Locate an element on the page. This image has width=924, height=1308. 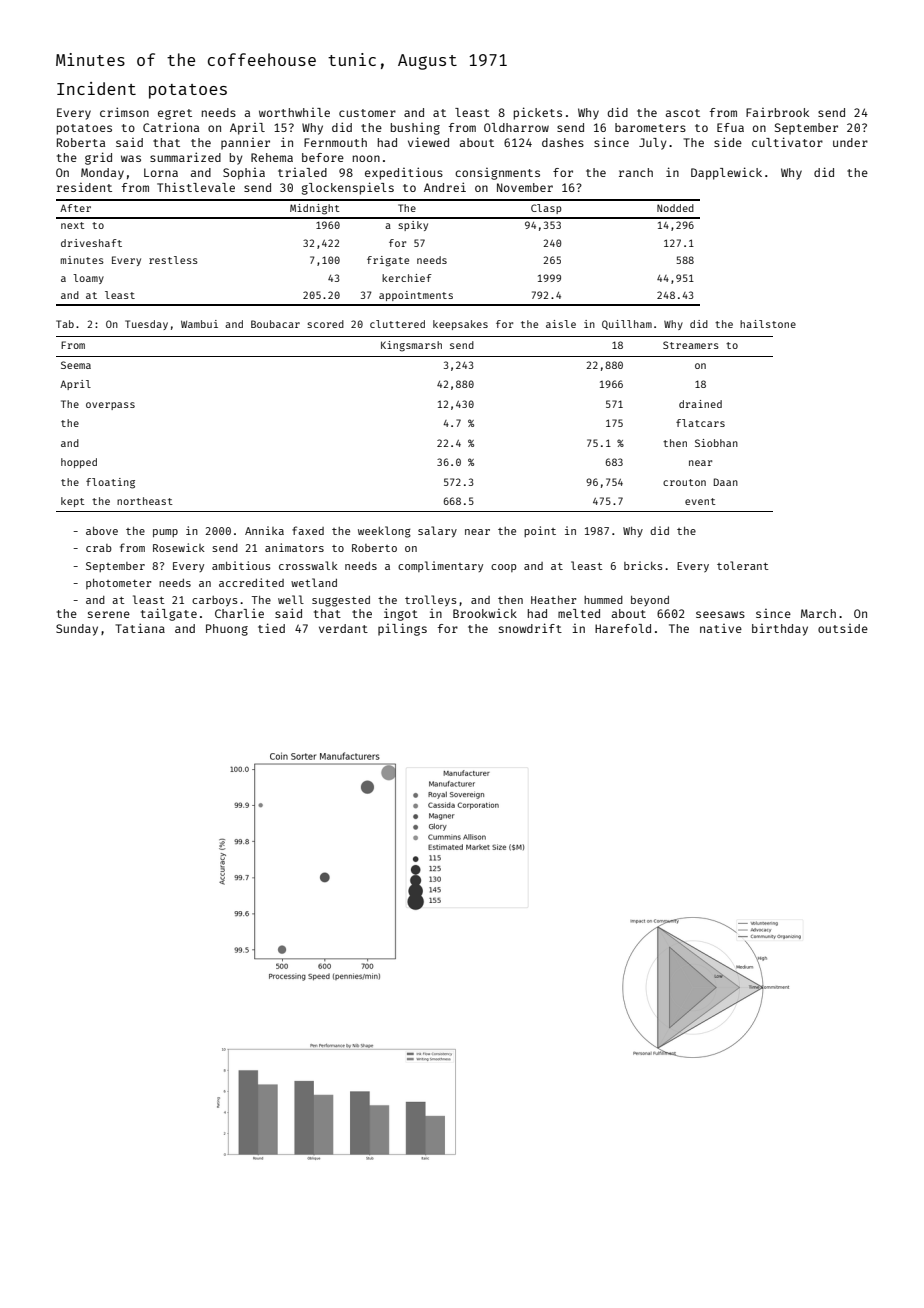
Kingsmarsh is located at coordinates (411, 346).
